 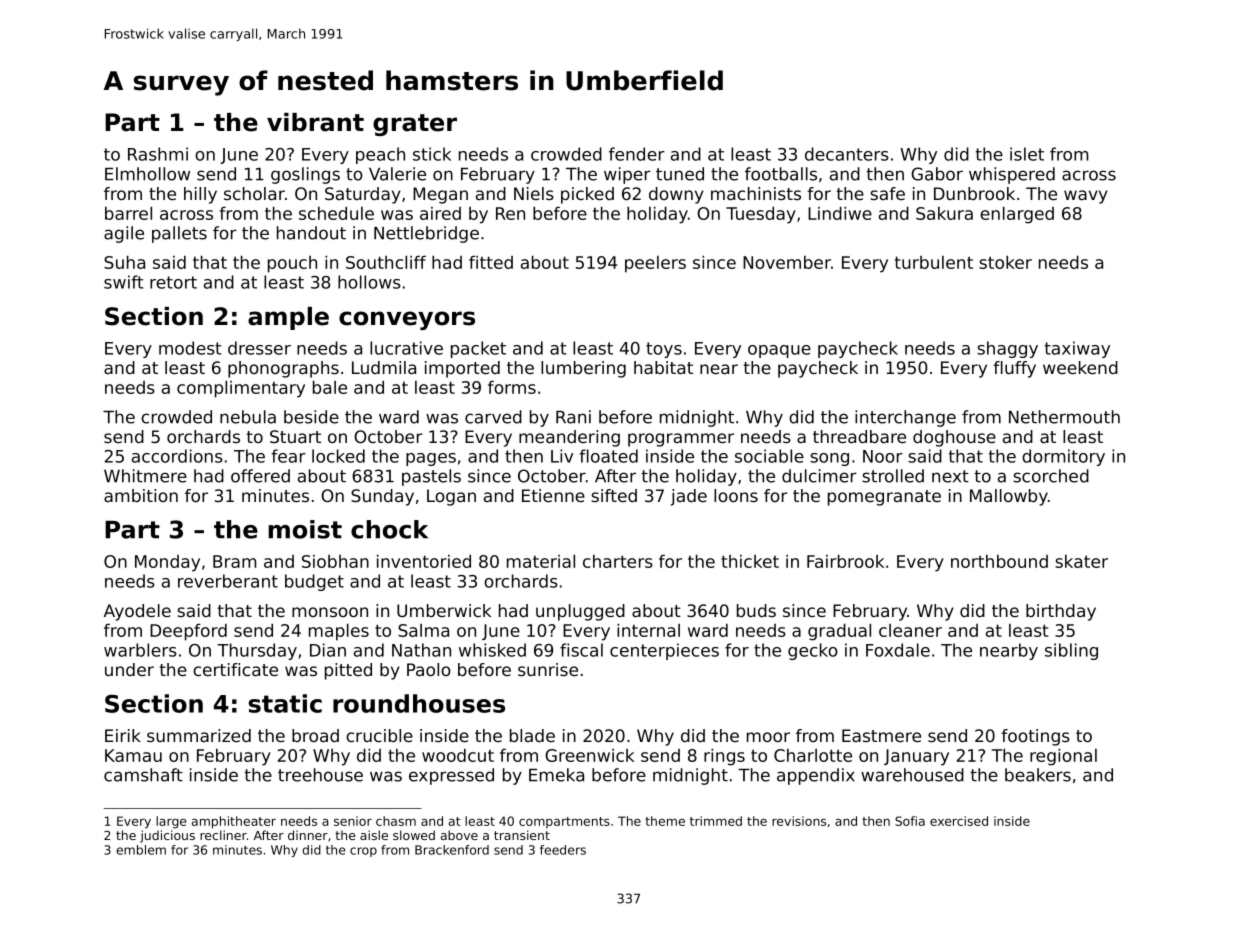 What do you see at coordinates (781, 174) in the screenshot?
I see `footballs` at bounding box center [781, 174].
